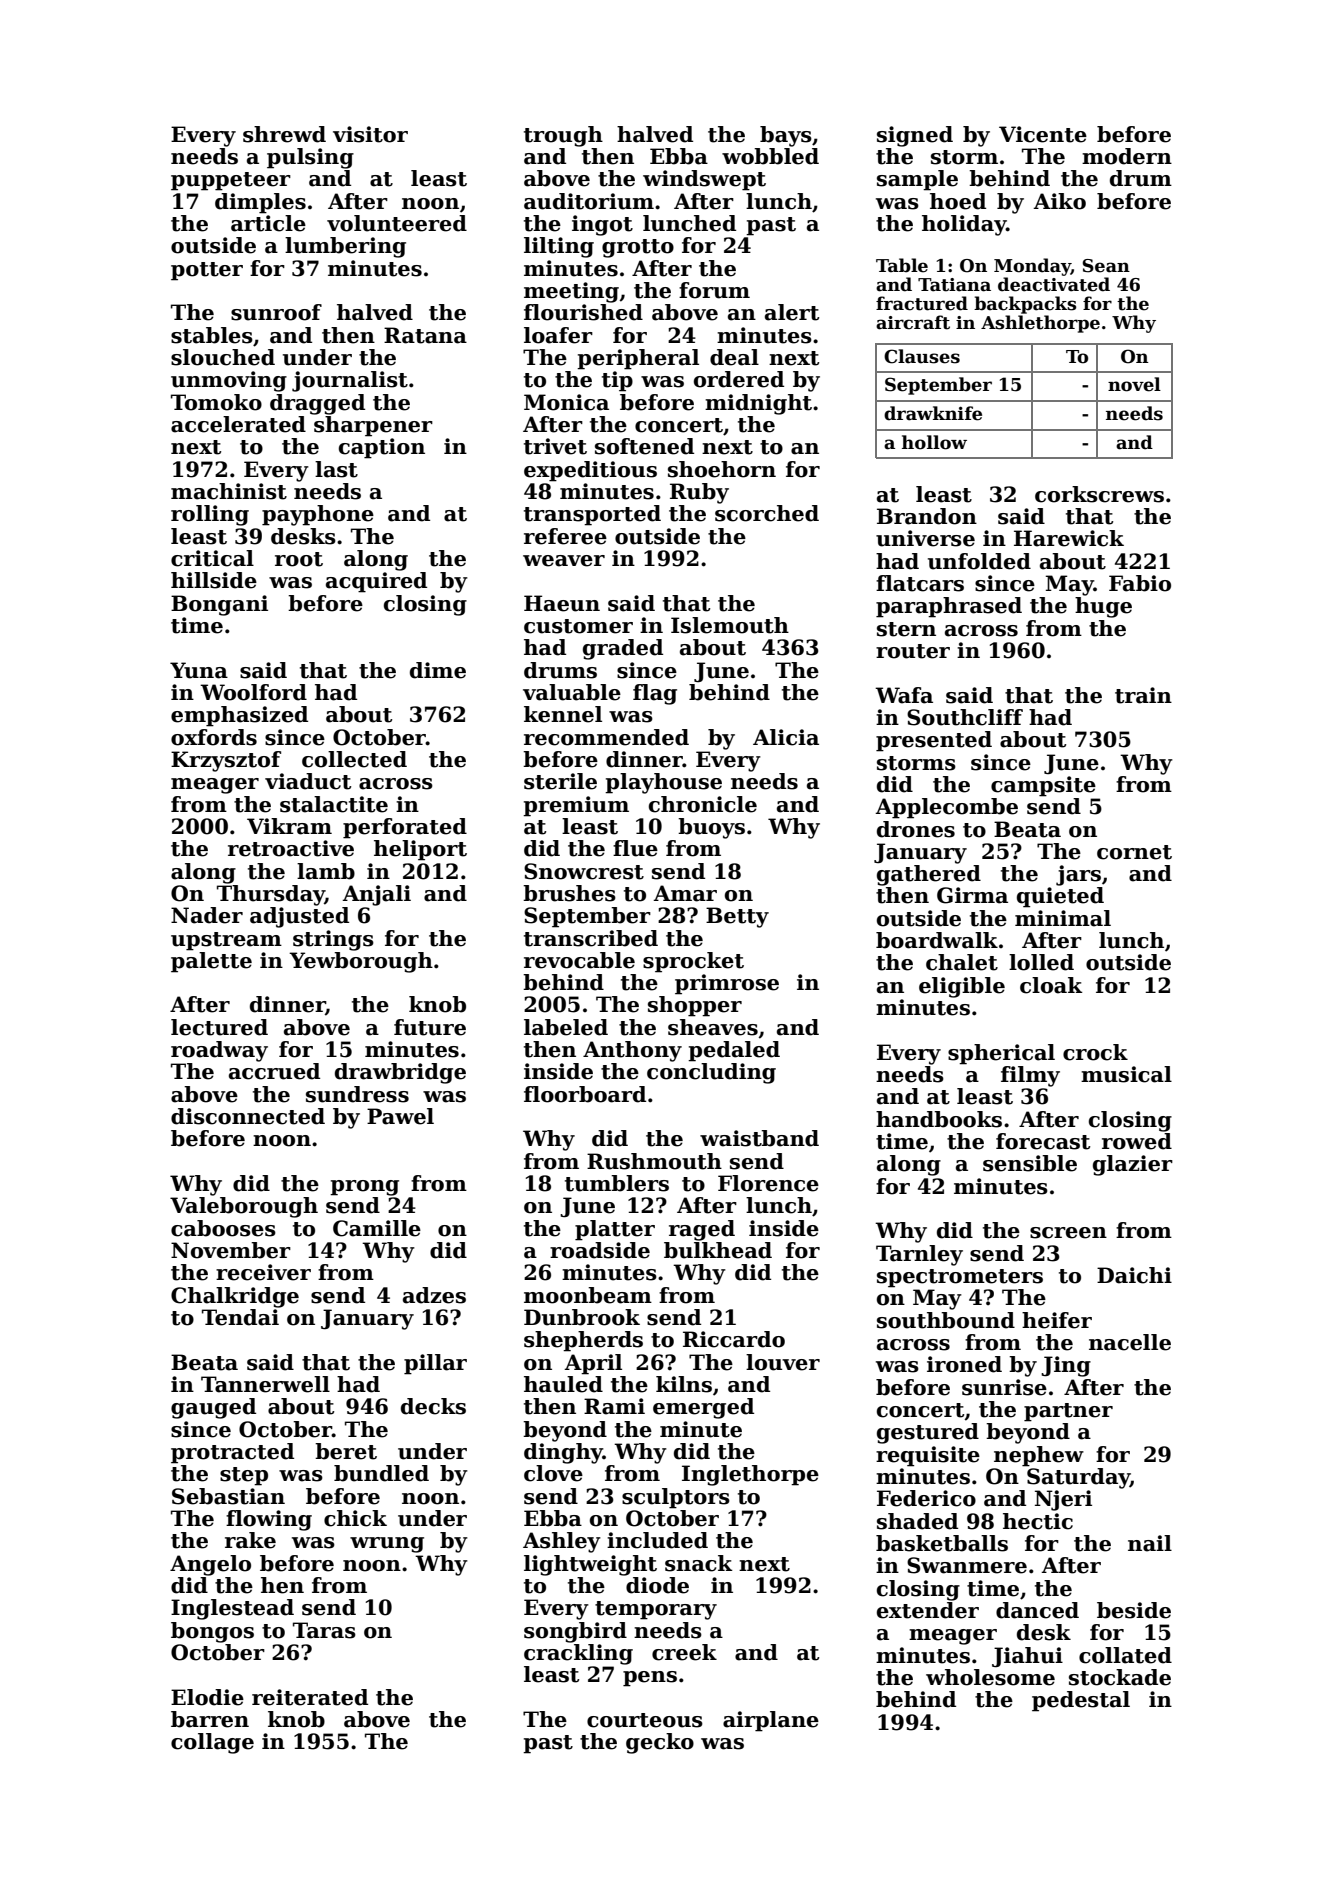 This image has height=1899, width=1343. I want to click on trough, so click(563, 136).
